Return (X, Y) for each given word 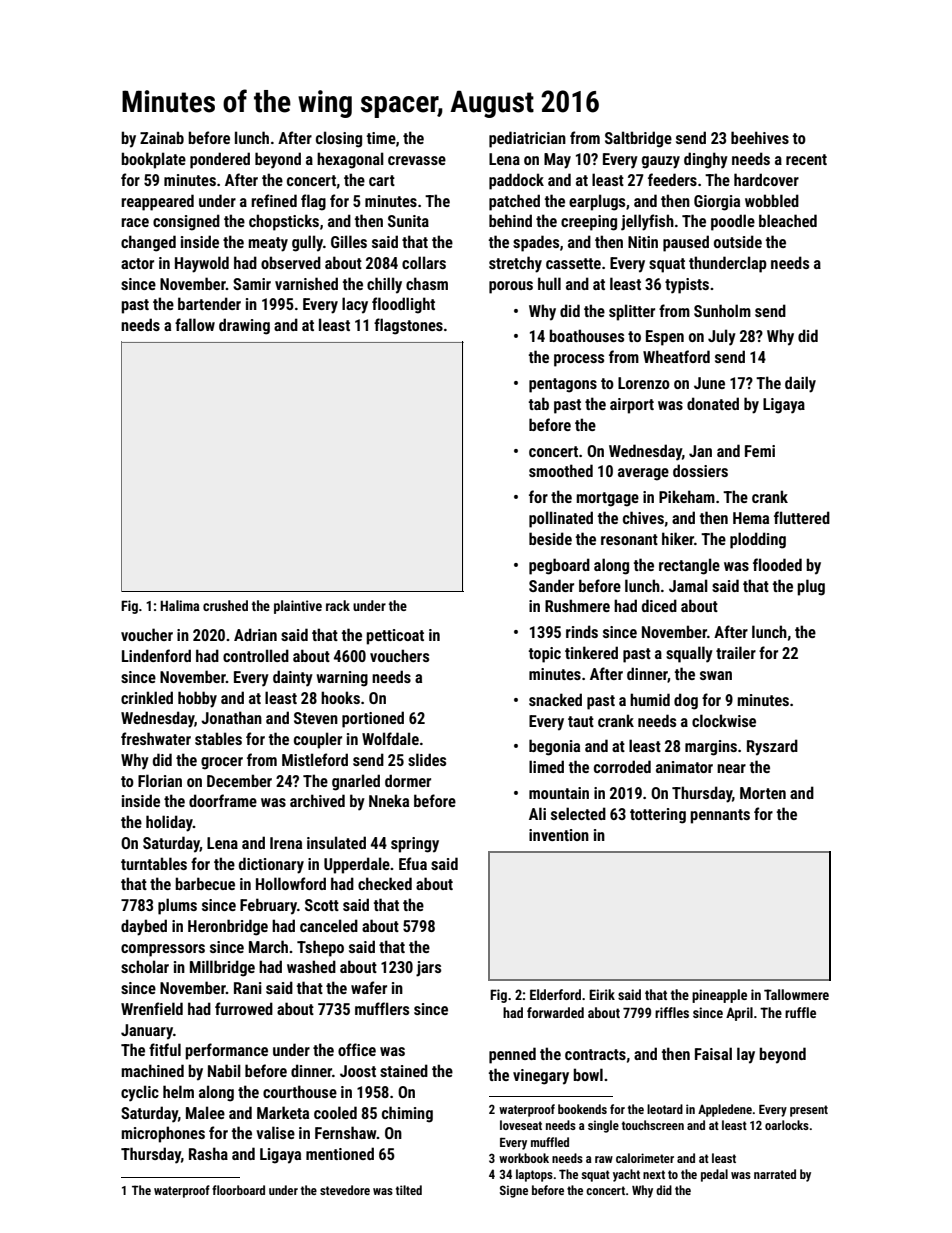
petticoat (395, 637)
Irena (286, 843)
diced (659, 605)
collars (424, 262)
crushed (225, 605)
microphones (163, 1134)
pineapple (719, 996)
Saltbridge (638, 139)
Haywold (202, 264)
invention (559, 835)
